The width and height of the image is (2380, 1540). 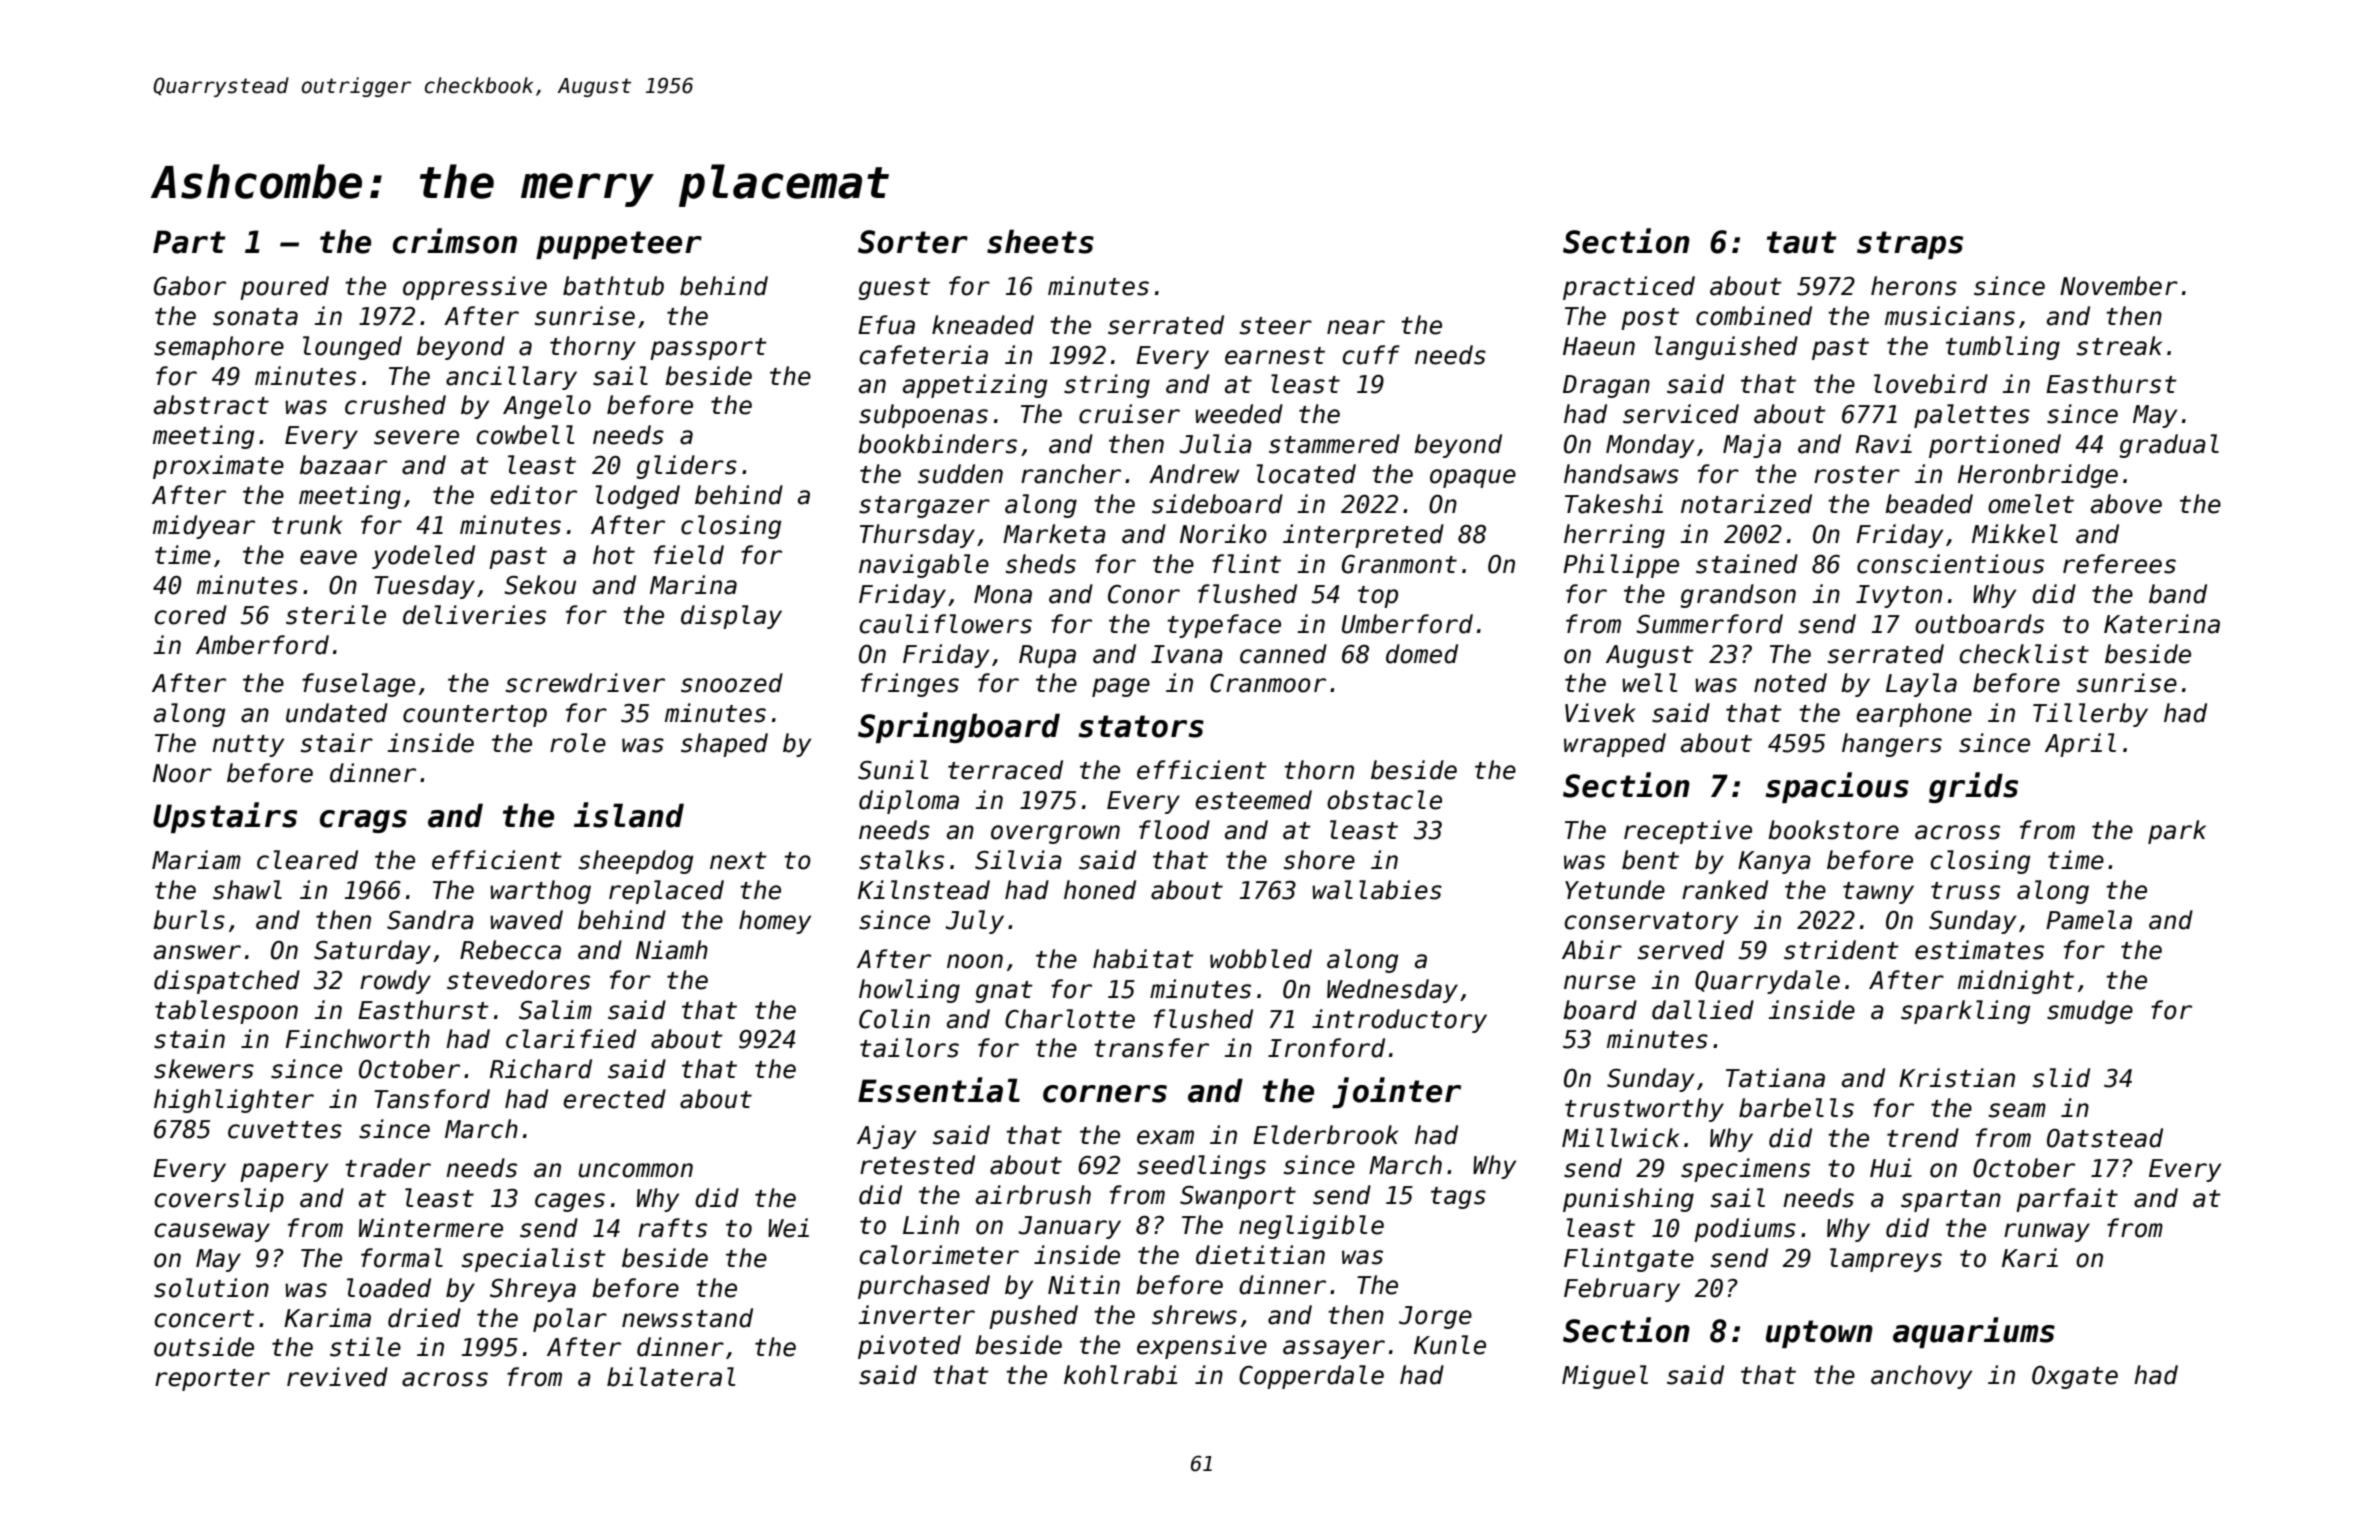 What do you see at coordinates (555, 1010) in the image?
I see `Salim` at bounding box center [555, 1010].
